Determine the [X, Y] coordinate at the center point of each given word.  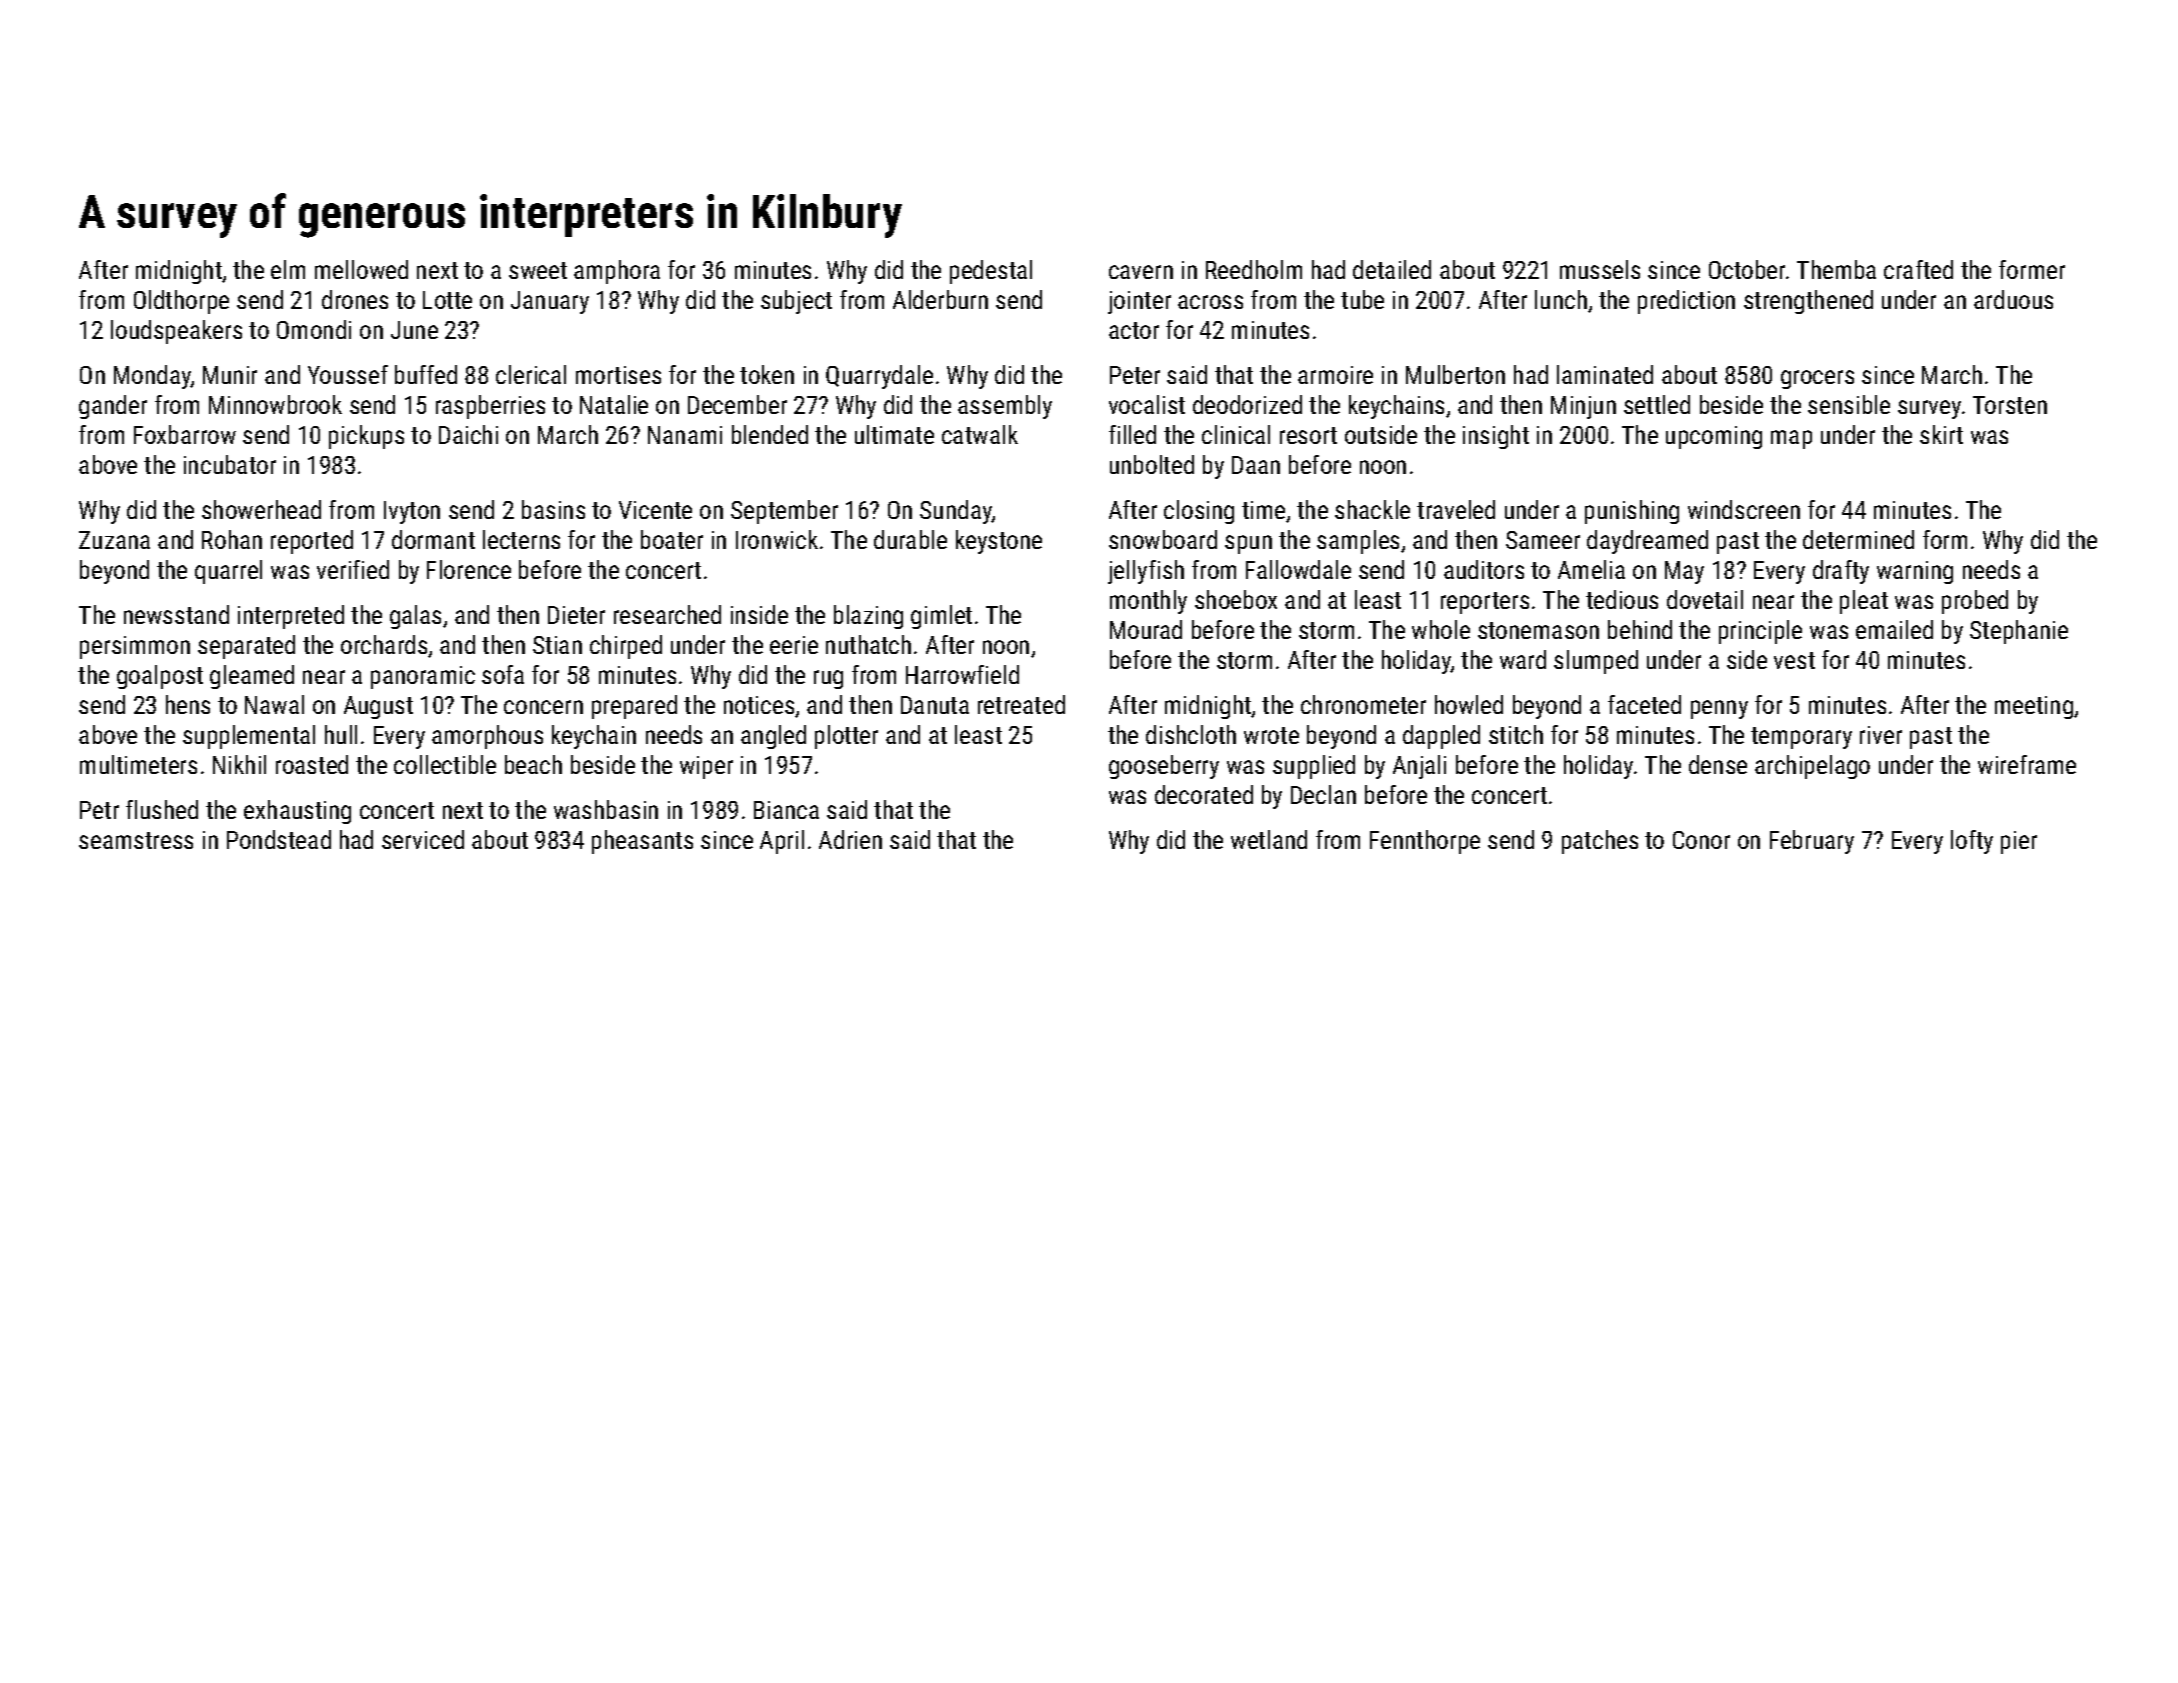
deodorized [1247, 404]
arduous [2013, 299]
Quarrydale [879, 377]
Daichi [468, 434]
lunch [1561, 299]
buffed [426, 374]
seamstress [136, 840]
